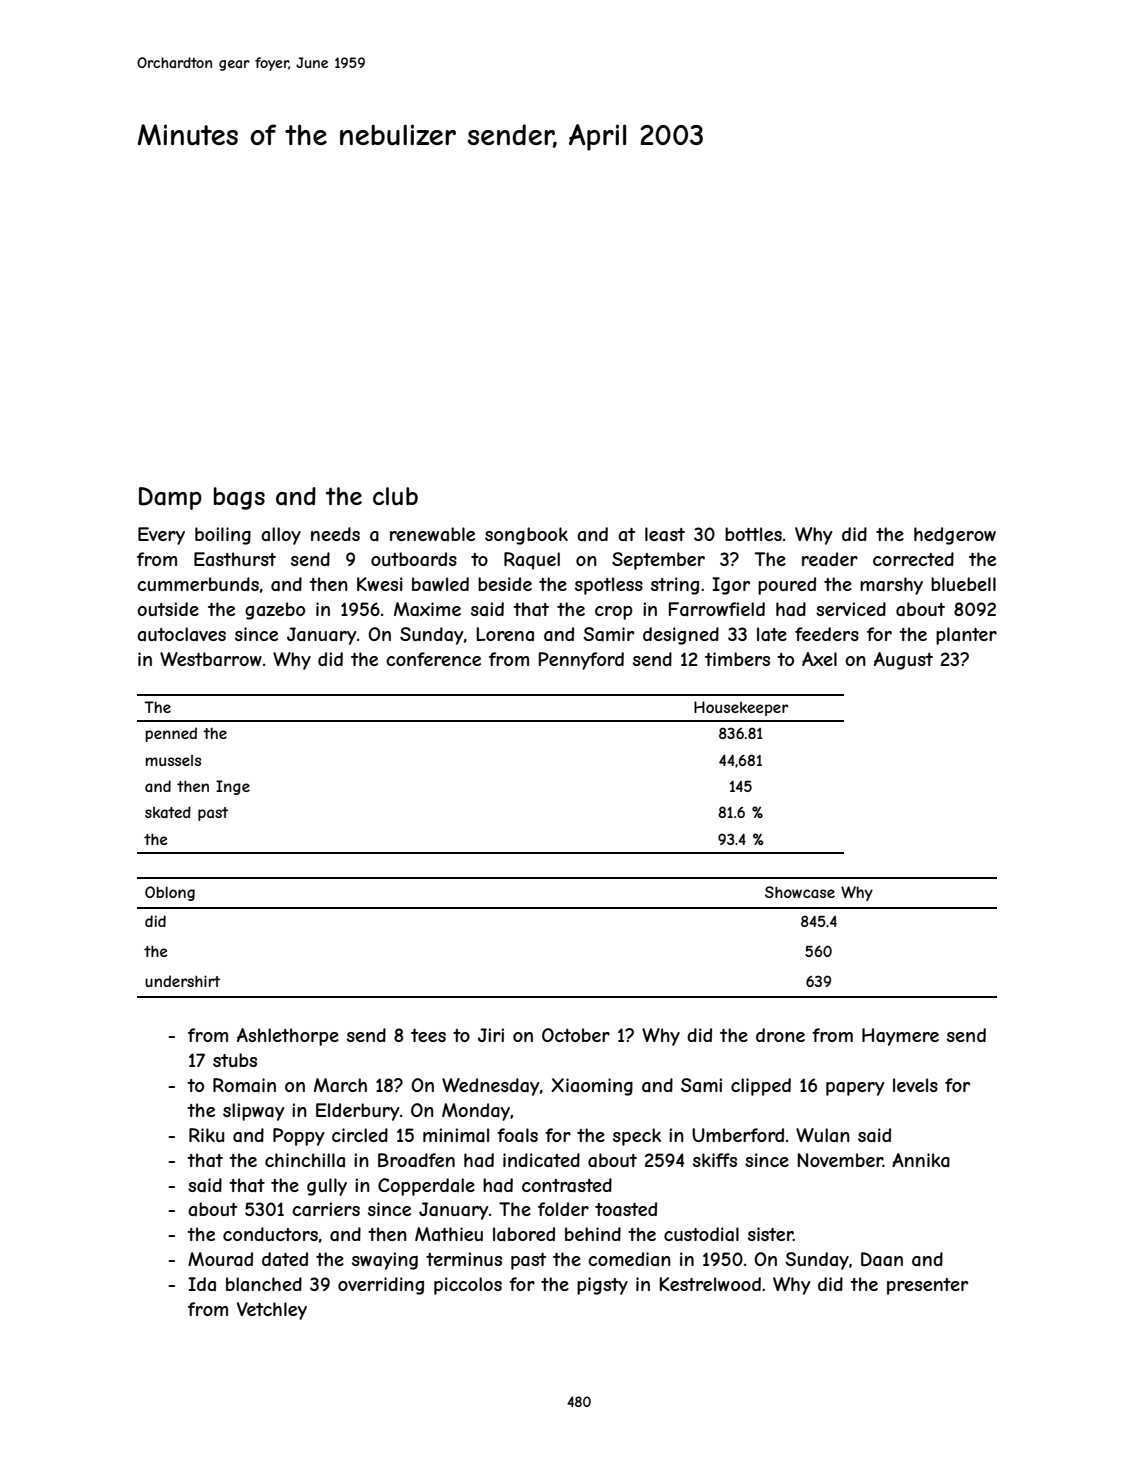 This screenshot has width=1134, height=1467. I want to click on Inge, so click(233, 787).
